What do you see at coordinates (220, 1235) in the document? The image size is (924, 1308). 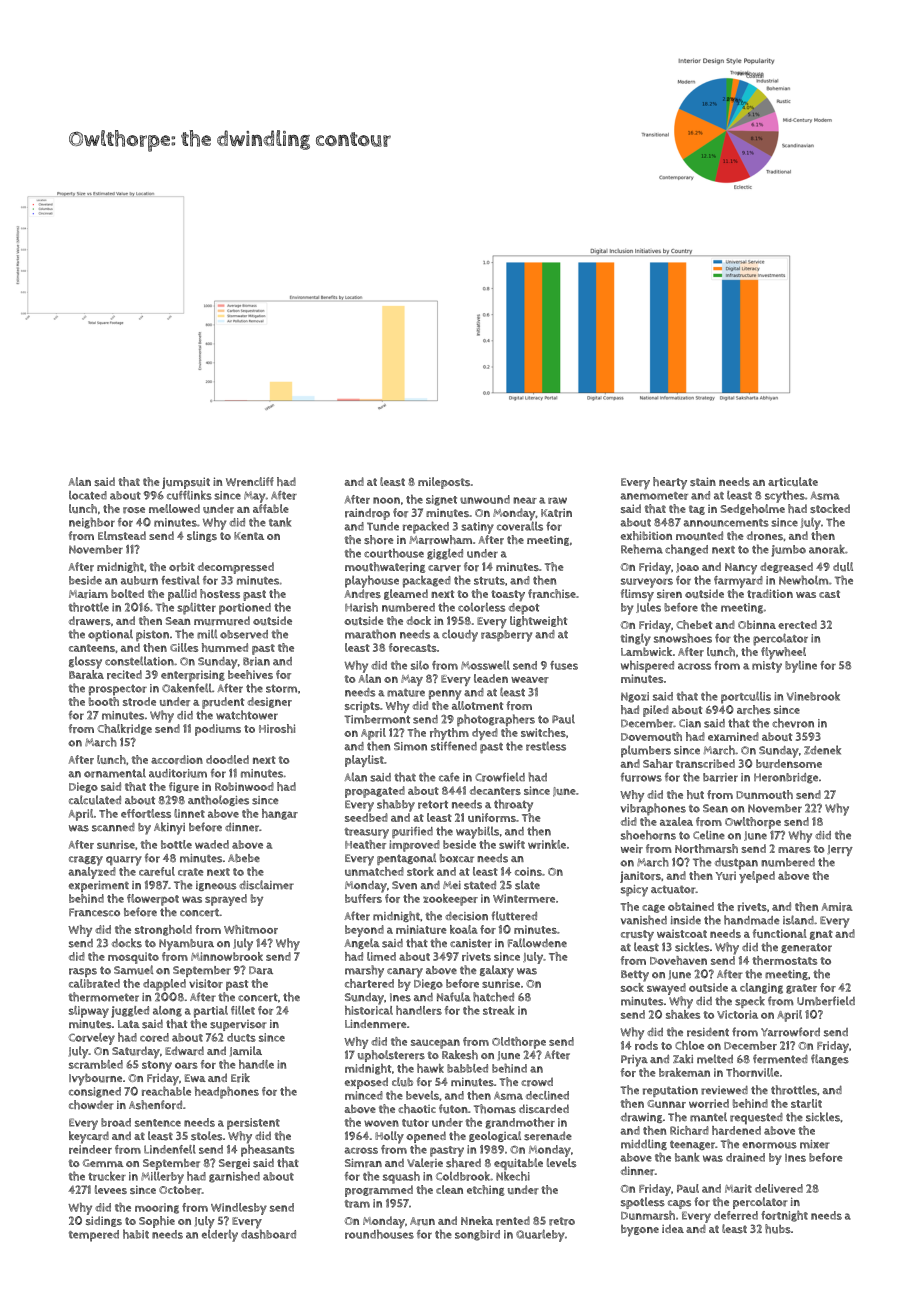 I see `elderly` at bounding box center [220, 1235].
